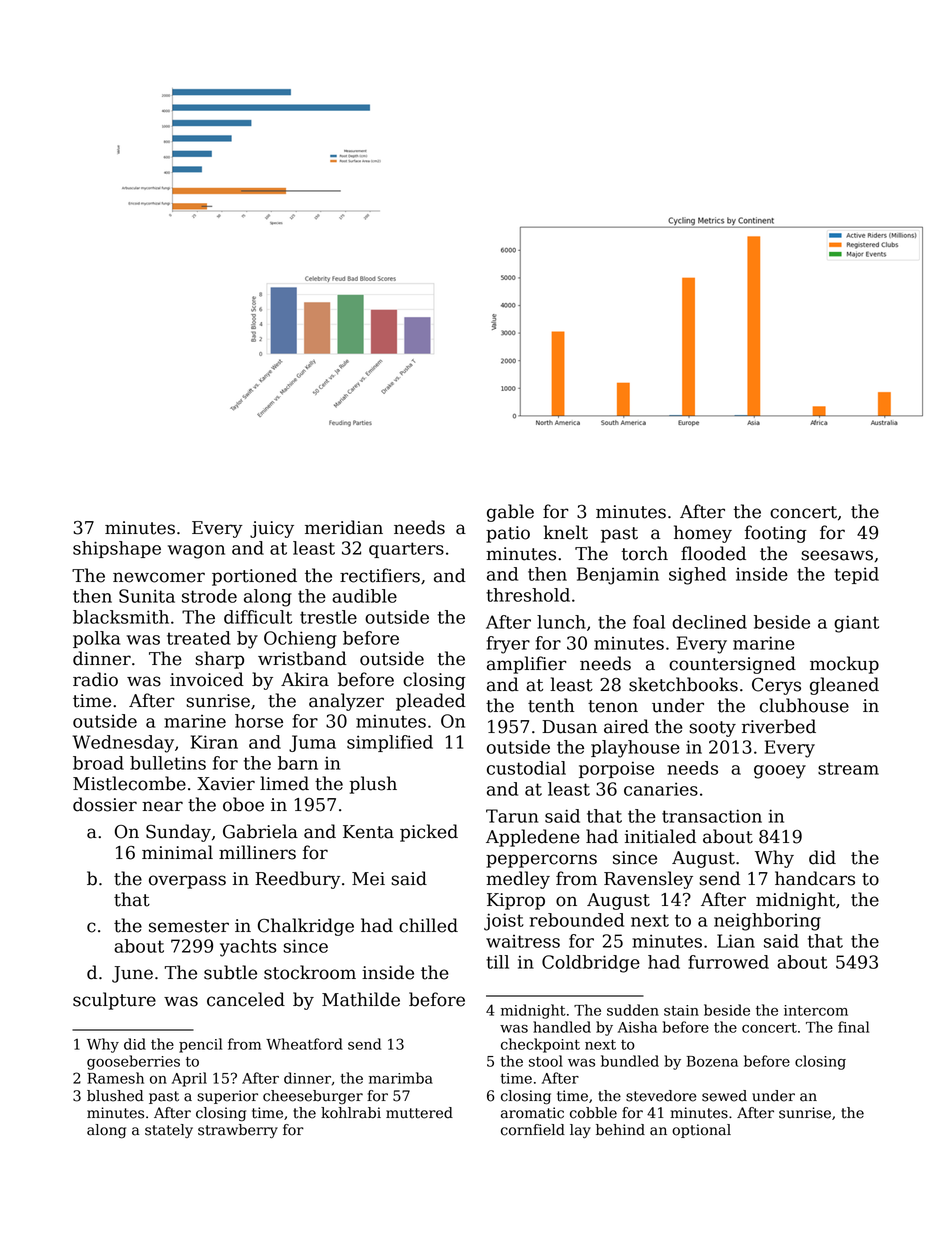 The height and width of the screenshot is (1233, 952). What do you see at coordinates (856, 624) in the screenshot?
I see `giant` at bounding box center [856, 624].
